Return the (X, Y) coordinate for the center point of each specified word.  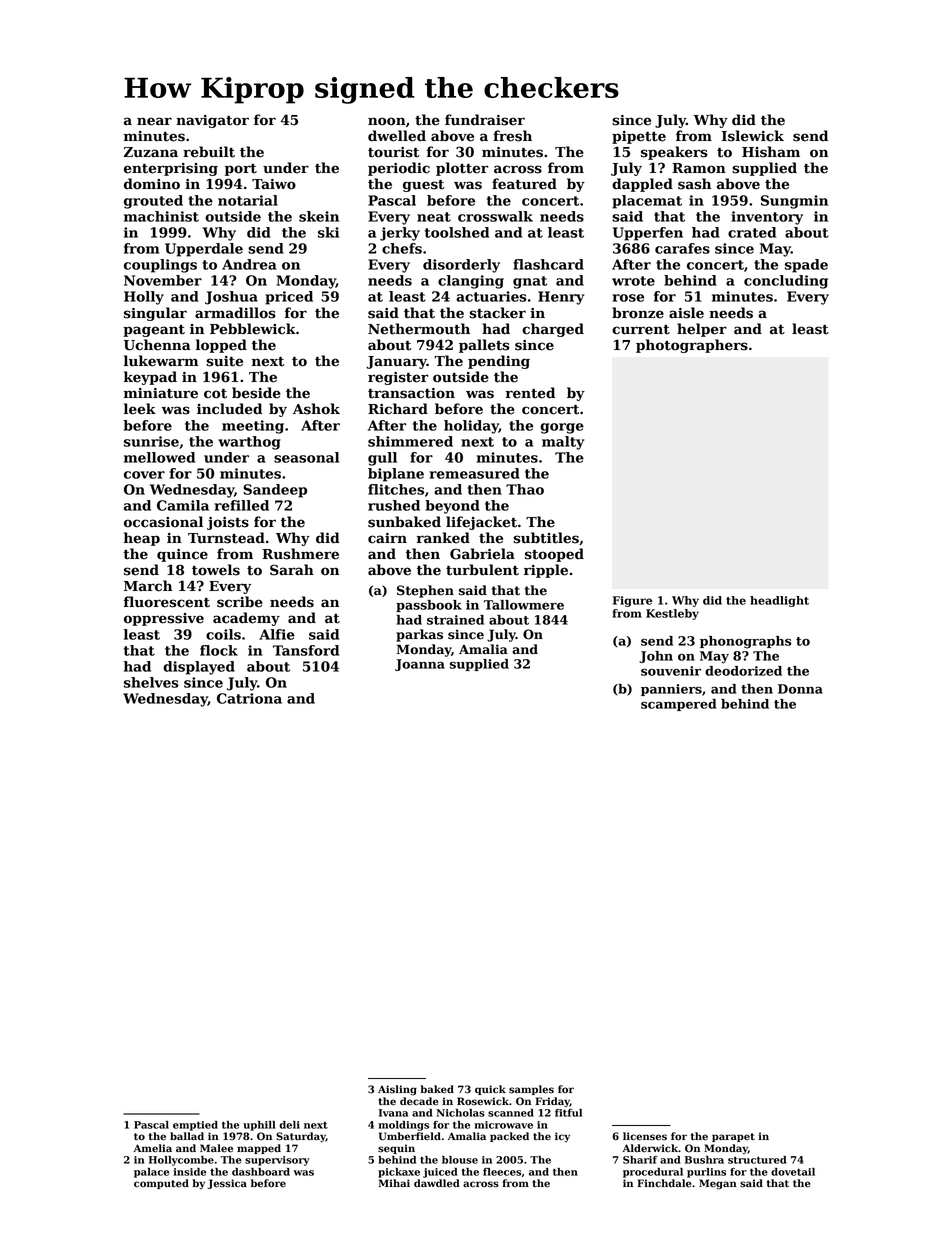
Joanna (420, 665)
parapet (733, 1137)
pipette (639, 137)
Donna (800, 689)
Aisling (397, 1090)
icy (562, 1137)
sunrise (151, 441)
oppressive (164, 619)
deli (289, 1125)
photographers (692, 346)
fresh (512, 136)
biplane (396, 475)
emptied (195, 1126)
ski (328, 232)
